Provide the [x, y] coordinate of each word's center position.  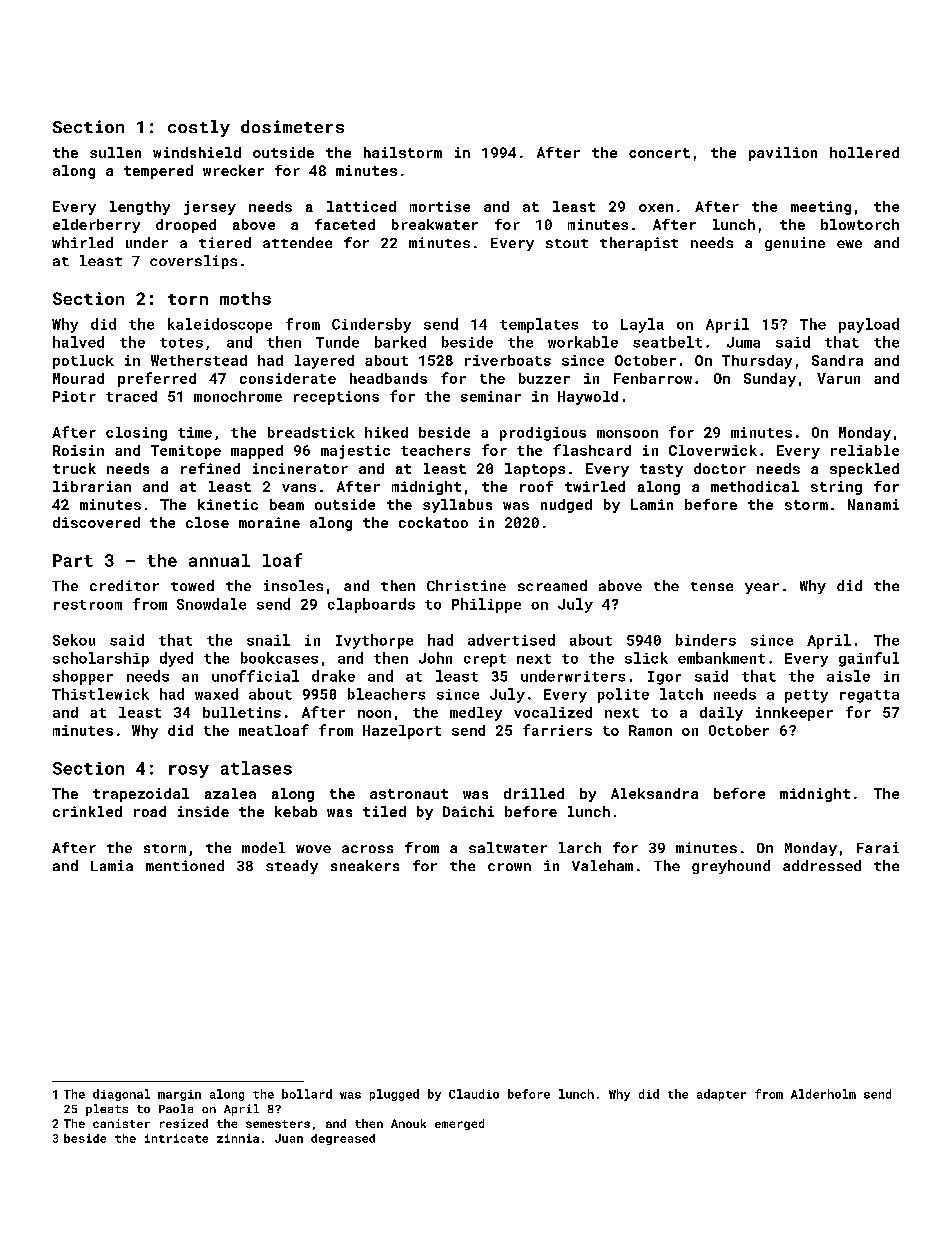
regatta [869, 696]
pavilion [783, 154]
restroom [88, 605]
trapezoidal [141, 795]
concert [659, 153]
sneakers [365, 865]
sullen [115, 152]
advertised [511, 640]
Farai [878, 847]
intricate [176, 1138]
